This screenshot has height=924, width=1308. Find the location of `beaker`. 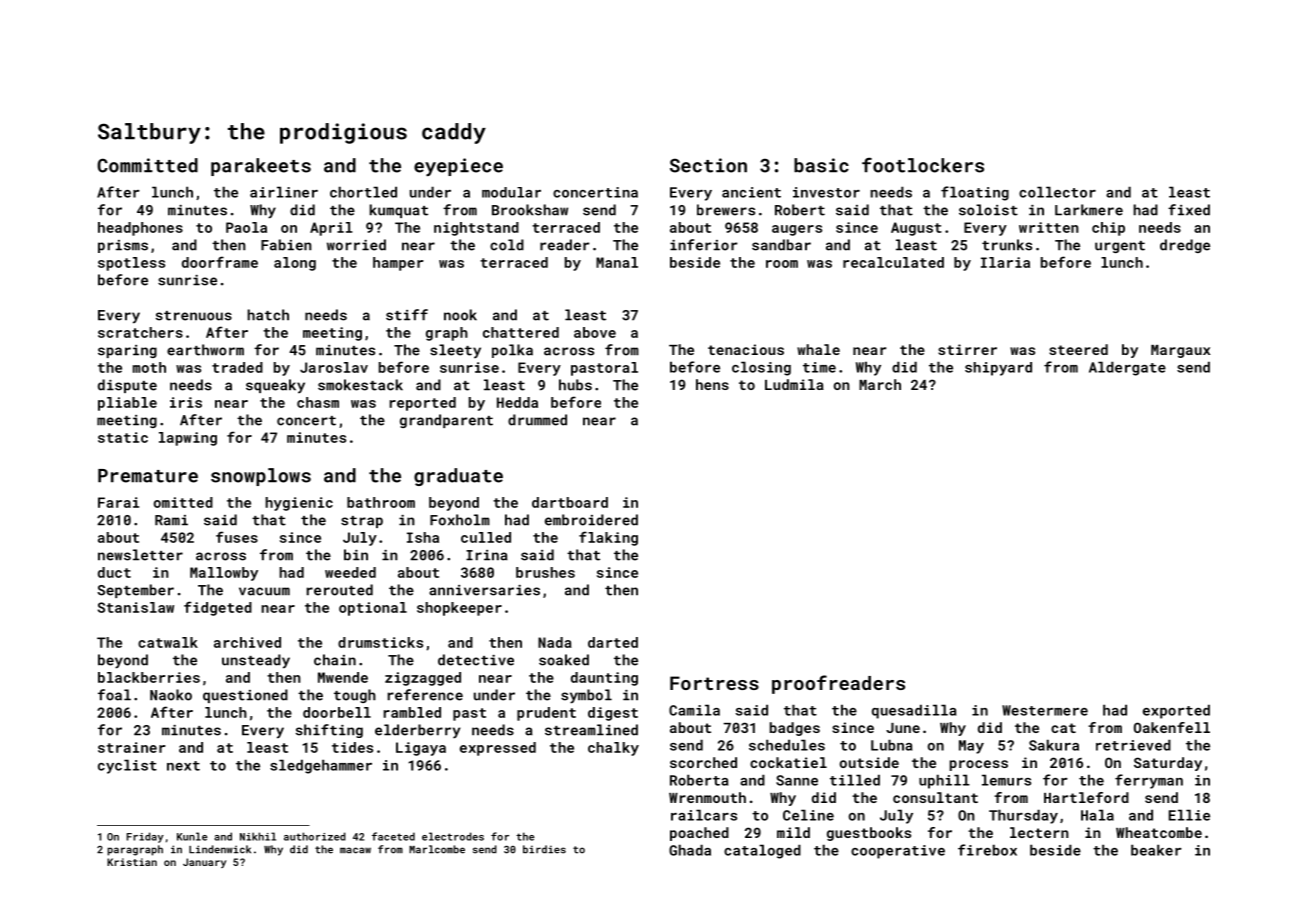

beaker is located at coordinates (1156, 850).
